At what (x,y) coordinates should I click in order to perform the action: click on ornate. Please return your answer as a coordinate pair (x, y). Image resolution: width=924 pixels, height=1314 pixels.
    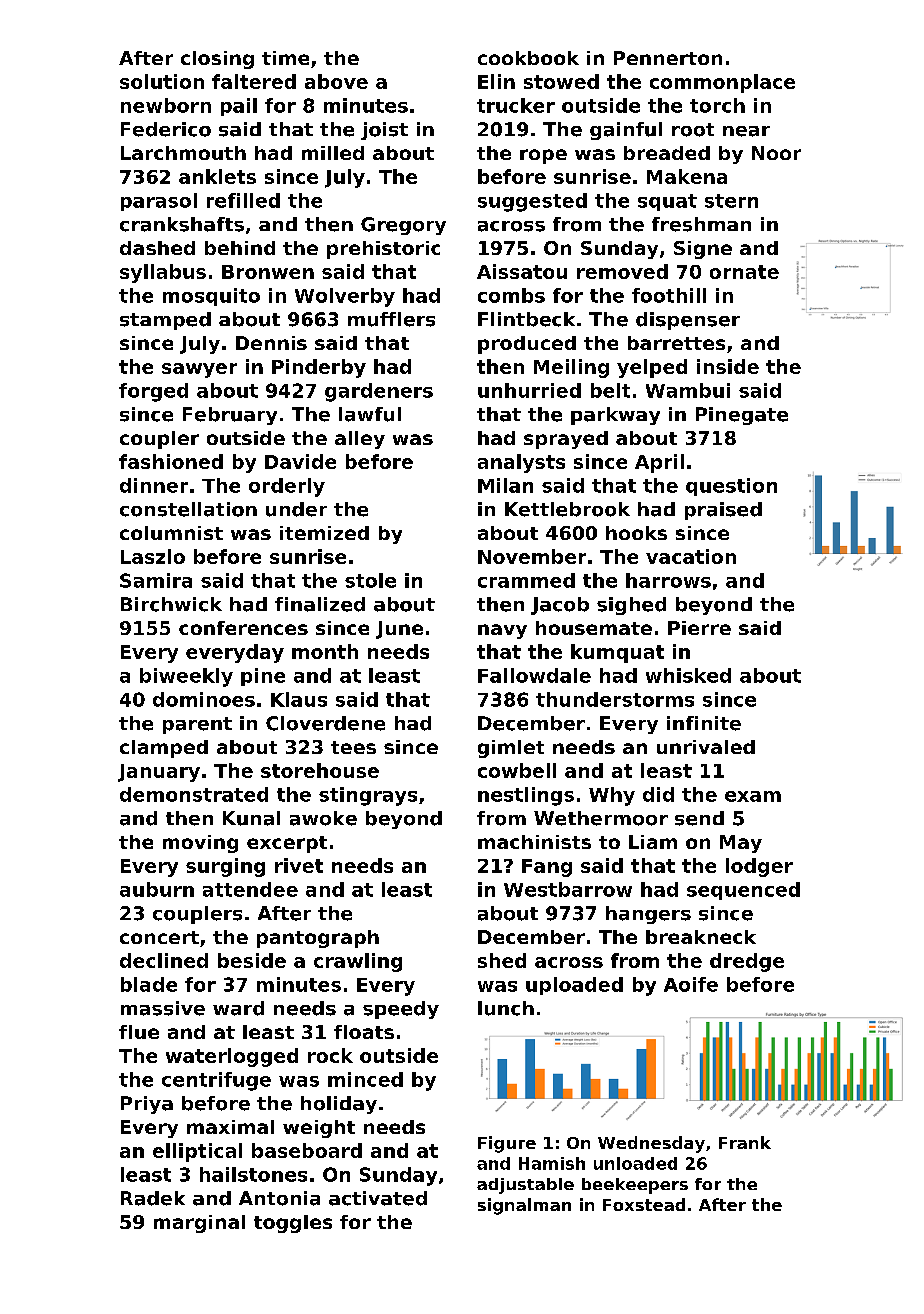
    Looking at the image, I should click on (744, 272).
